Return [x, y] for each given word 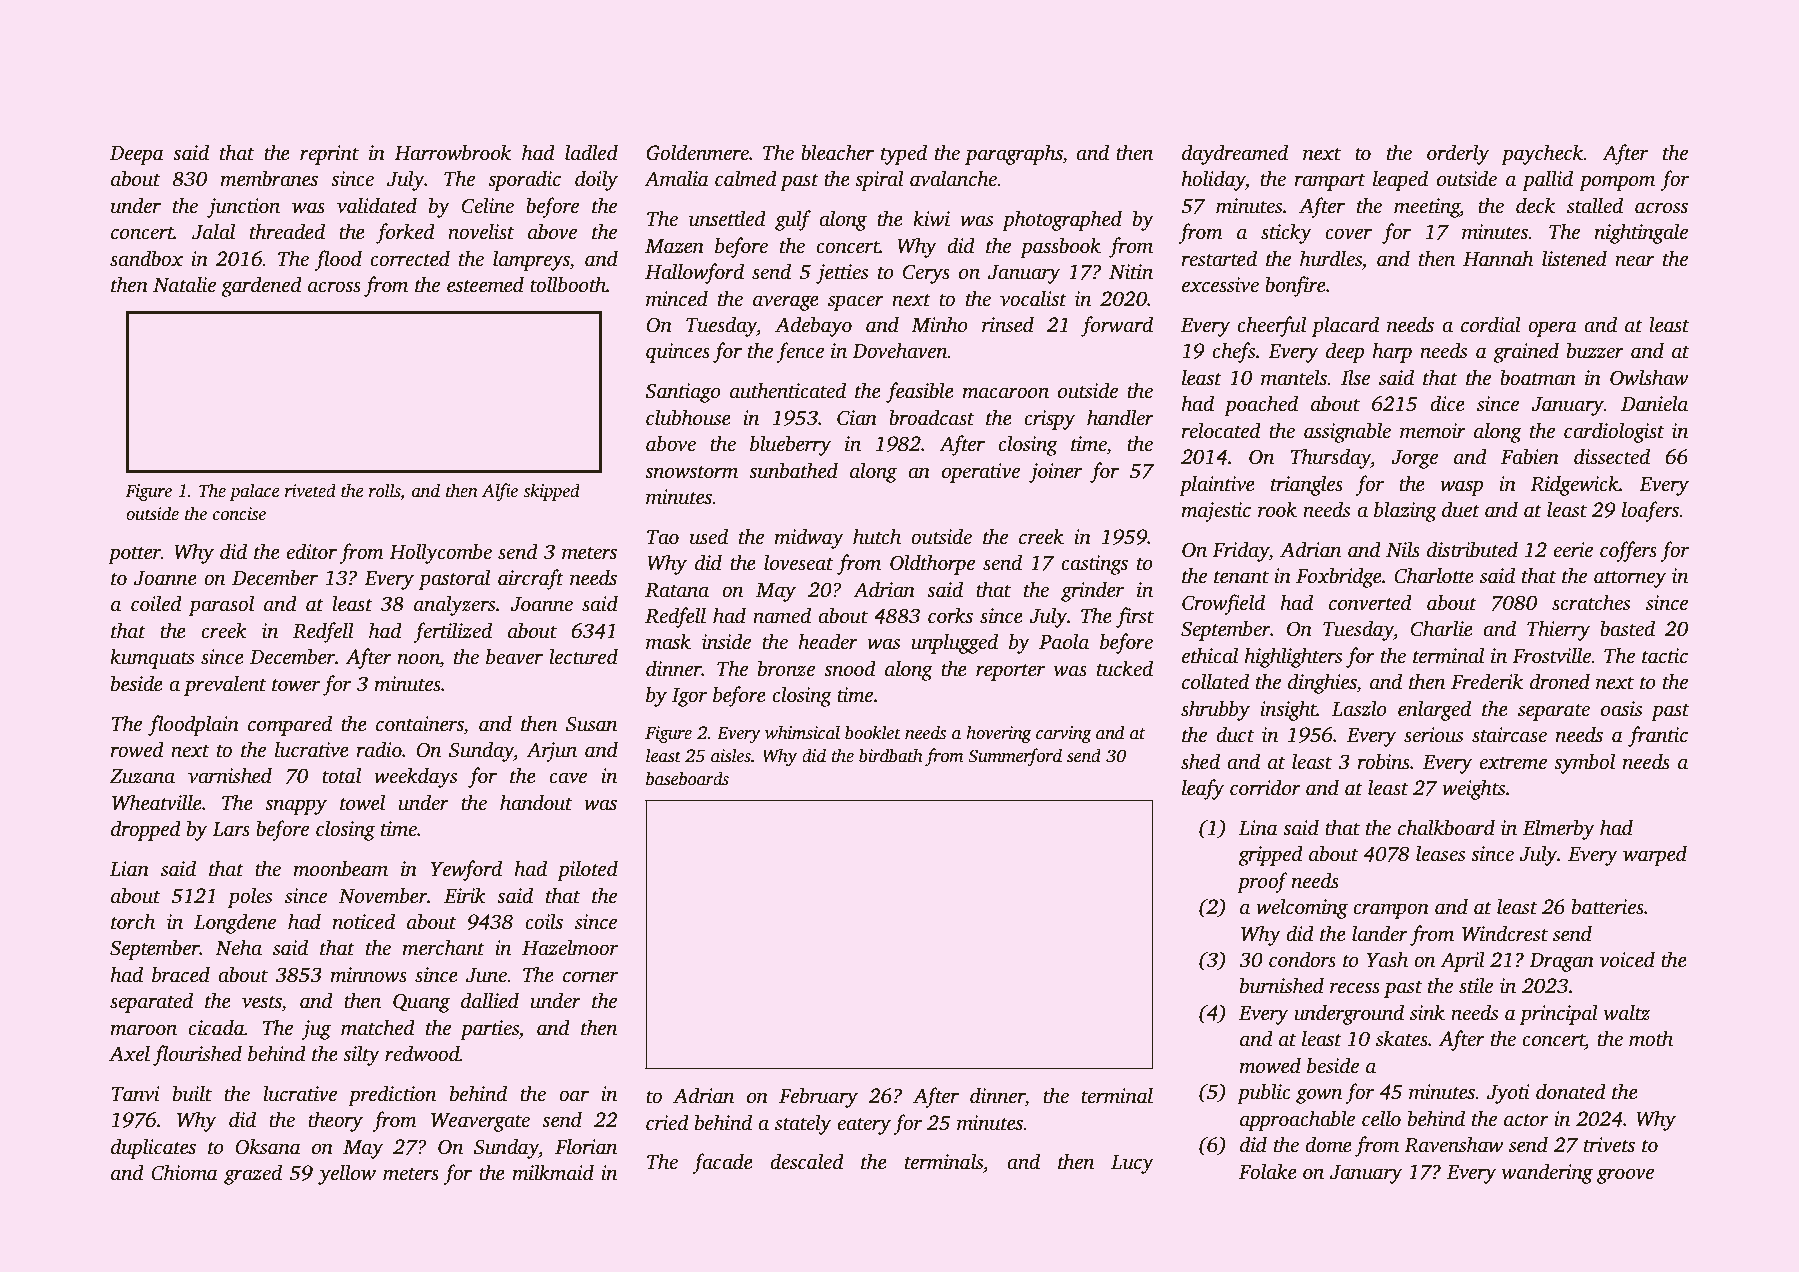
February [818, 1097]
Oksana [268, 1146]
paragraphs [1014, 154]
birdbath [891, 755]
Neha [238, 947]
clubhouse [688, 417]
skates [1402, 1038]
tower [296, 685]
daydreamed [1235, 154]
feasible [920, 392]
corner [590, 977]
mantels [1294, 377]
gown [1319, 1096]
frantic [1658, 736]
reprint [329, 155]
